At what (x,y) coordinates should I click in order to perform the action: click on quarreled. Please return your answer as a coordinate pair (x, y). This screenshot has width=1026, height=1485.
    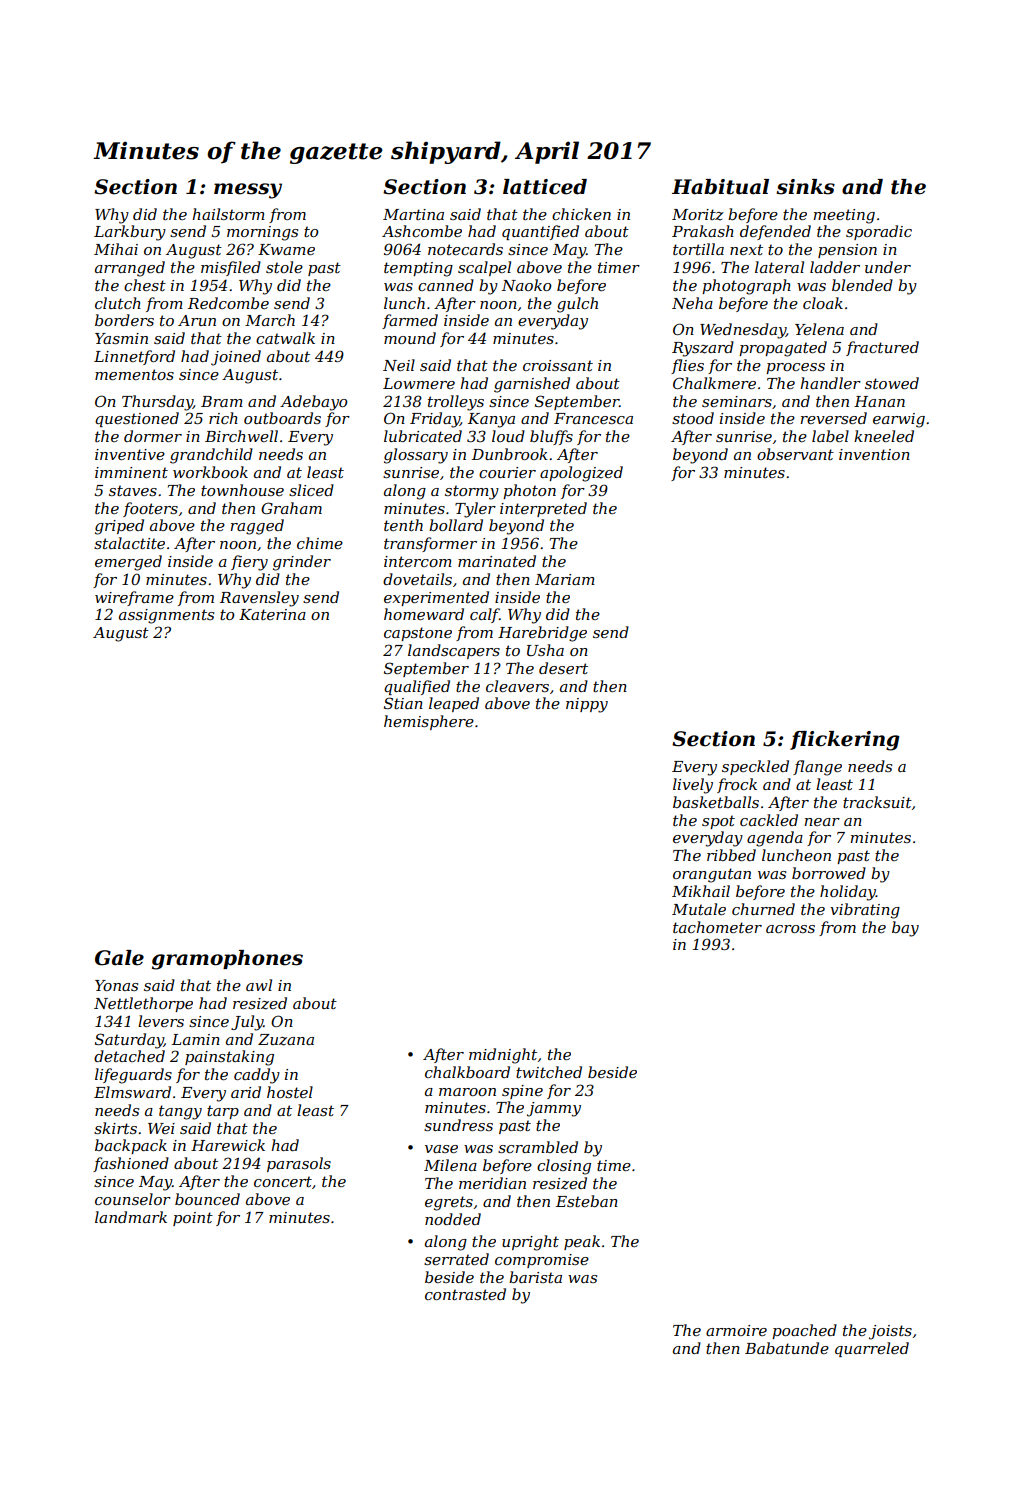
    Looking at the image, I should click on (872, 1349).
